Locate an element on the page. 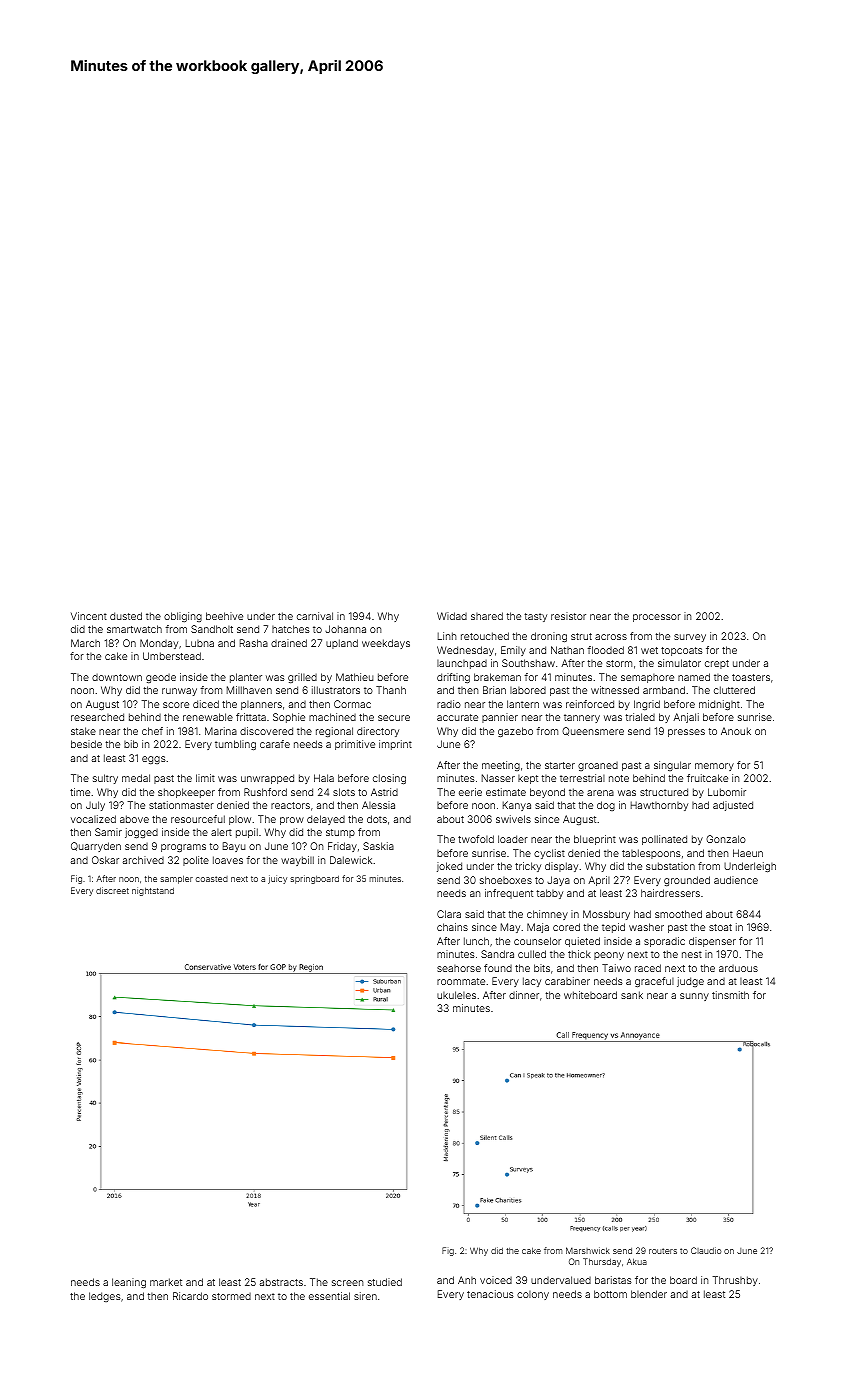 This image has width=849, height=1400. dusted is located at coordinates (126, 616).
